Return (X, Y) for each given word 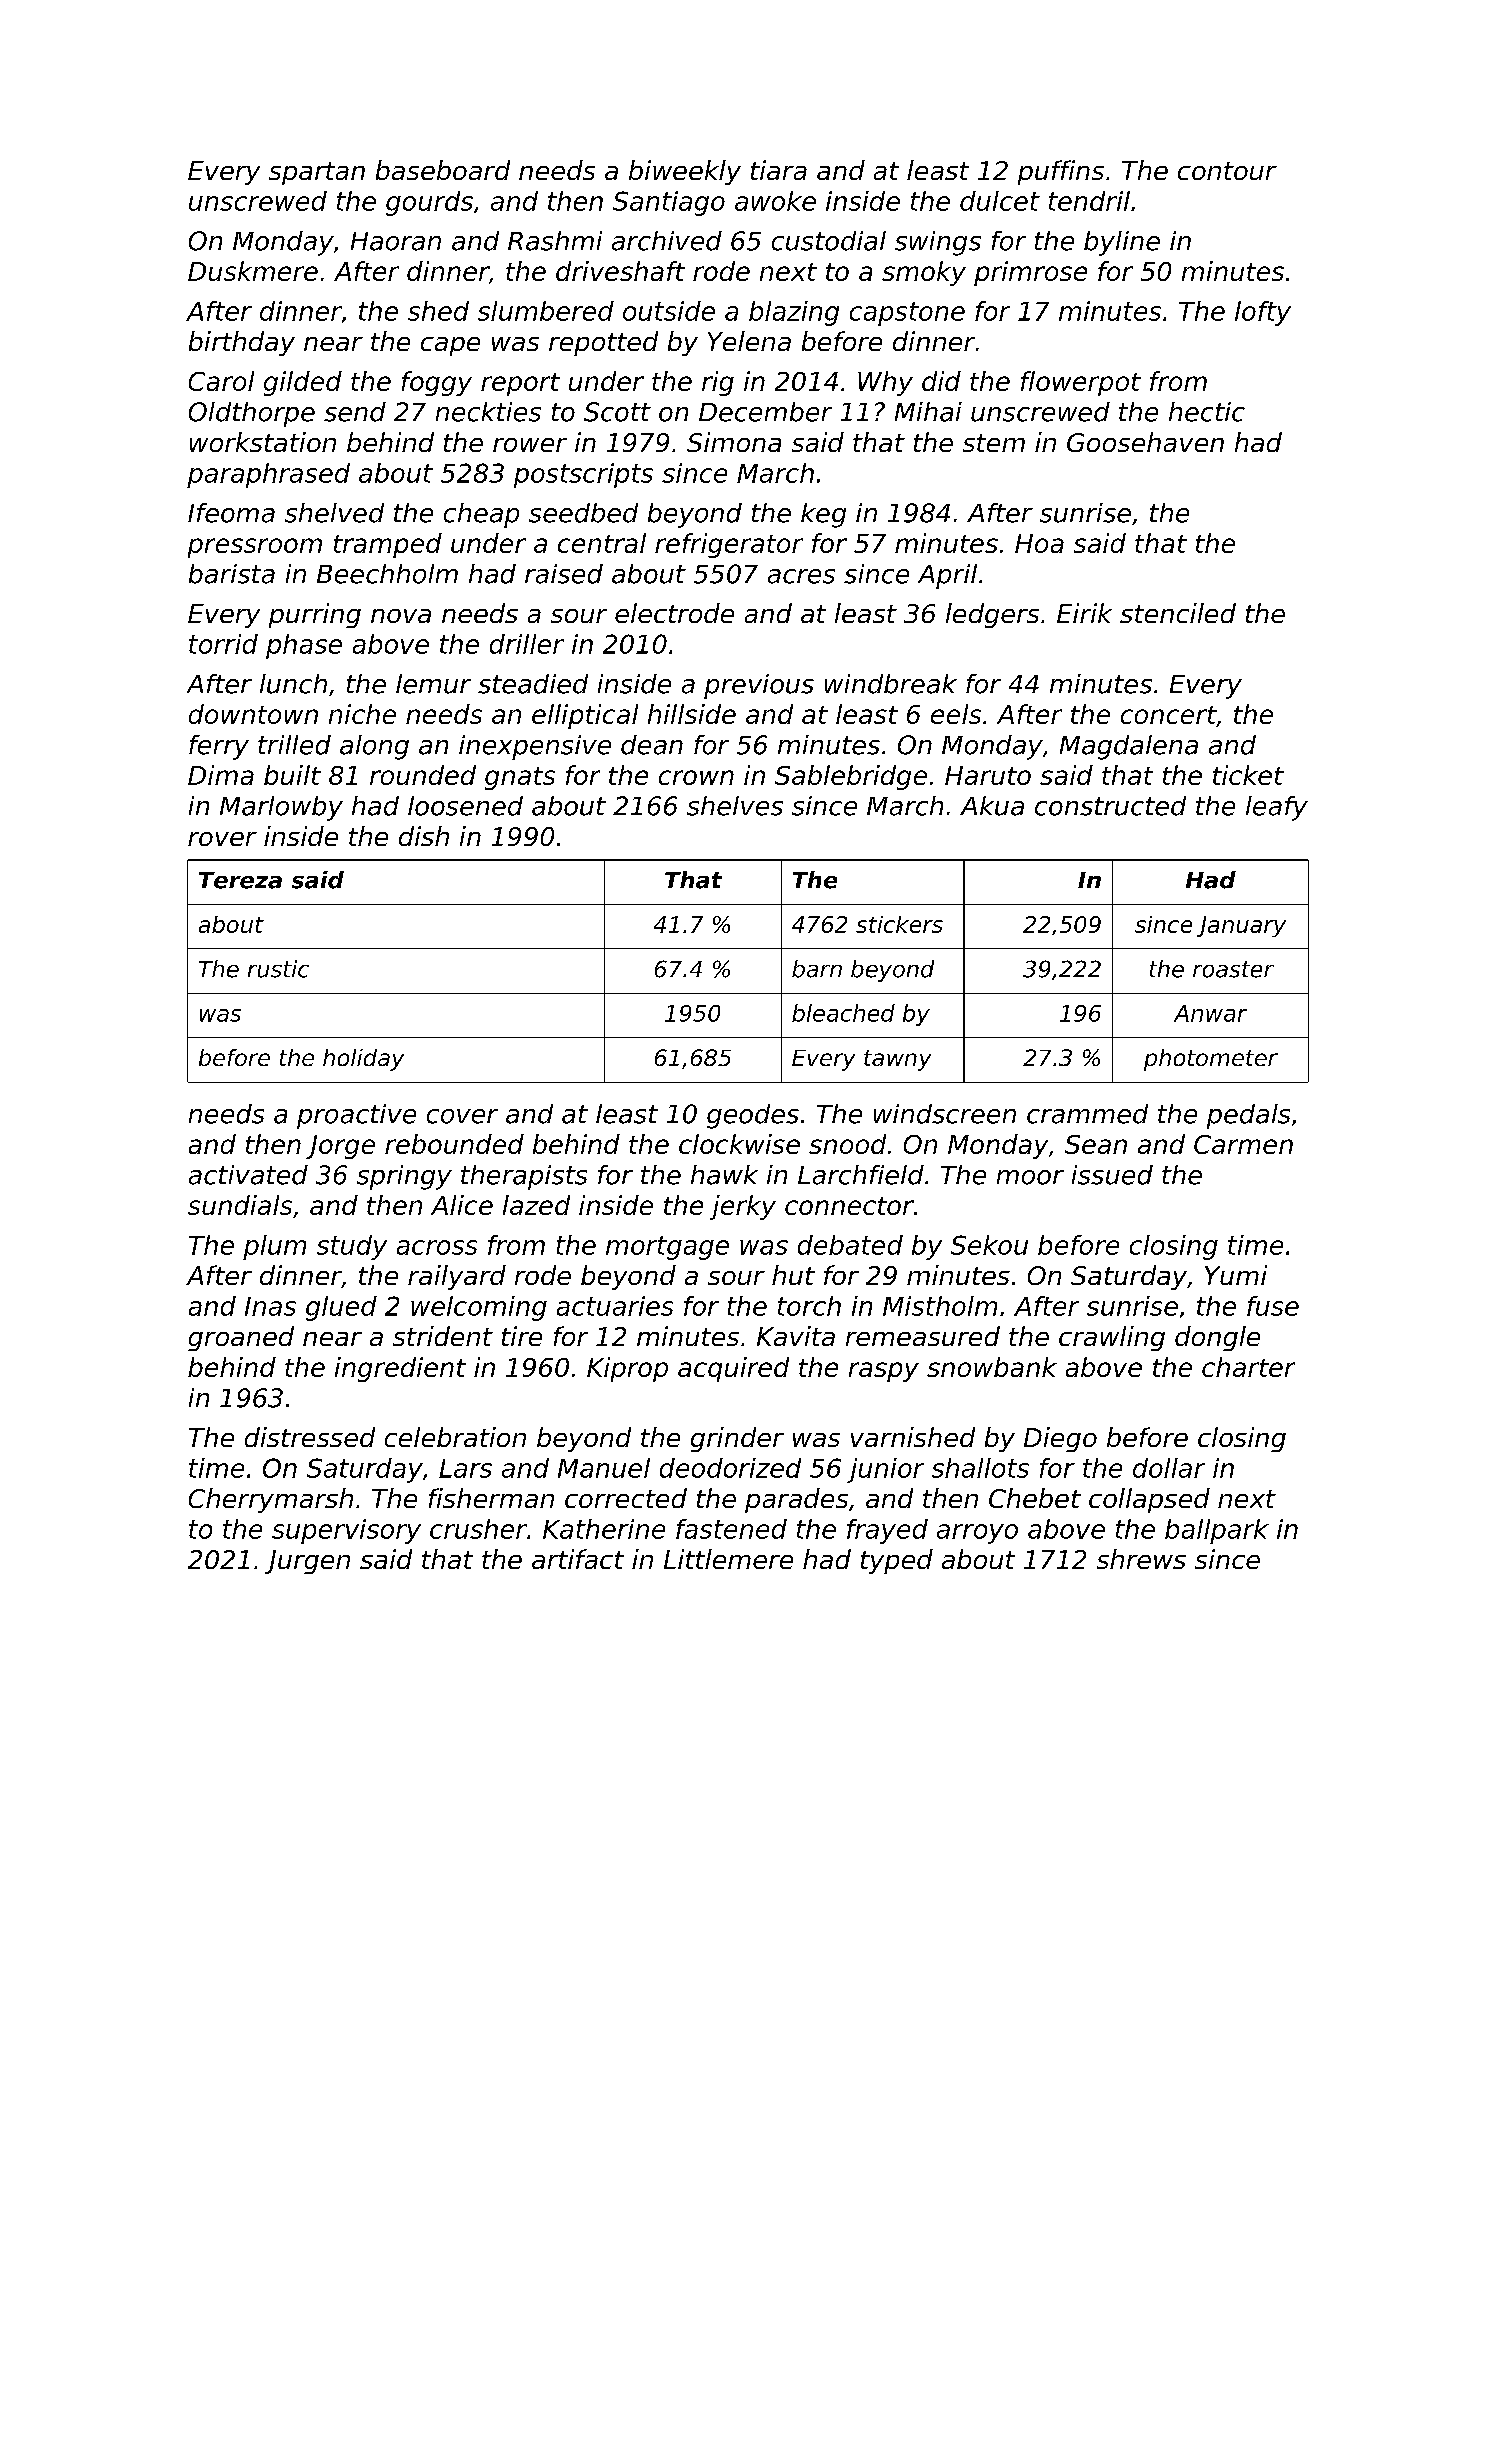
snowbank (992, 1367)
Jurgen (307, 1562)
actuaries (615, 1306)
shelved (334, 513)
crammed (1087, 1114)
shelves (735, 806)
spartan (317, 173)
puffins (1061, 172)
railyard (457, 1277)
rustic (278, 969)
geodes (753, 1116)
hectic (1207, 412)
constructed (1110, 806)
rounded (423, 775)
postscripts (583, 475)
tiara (779, 170)
